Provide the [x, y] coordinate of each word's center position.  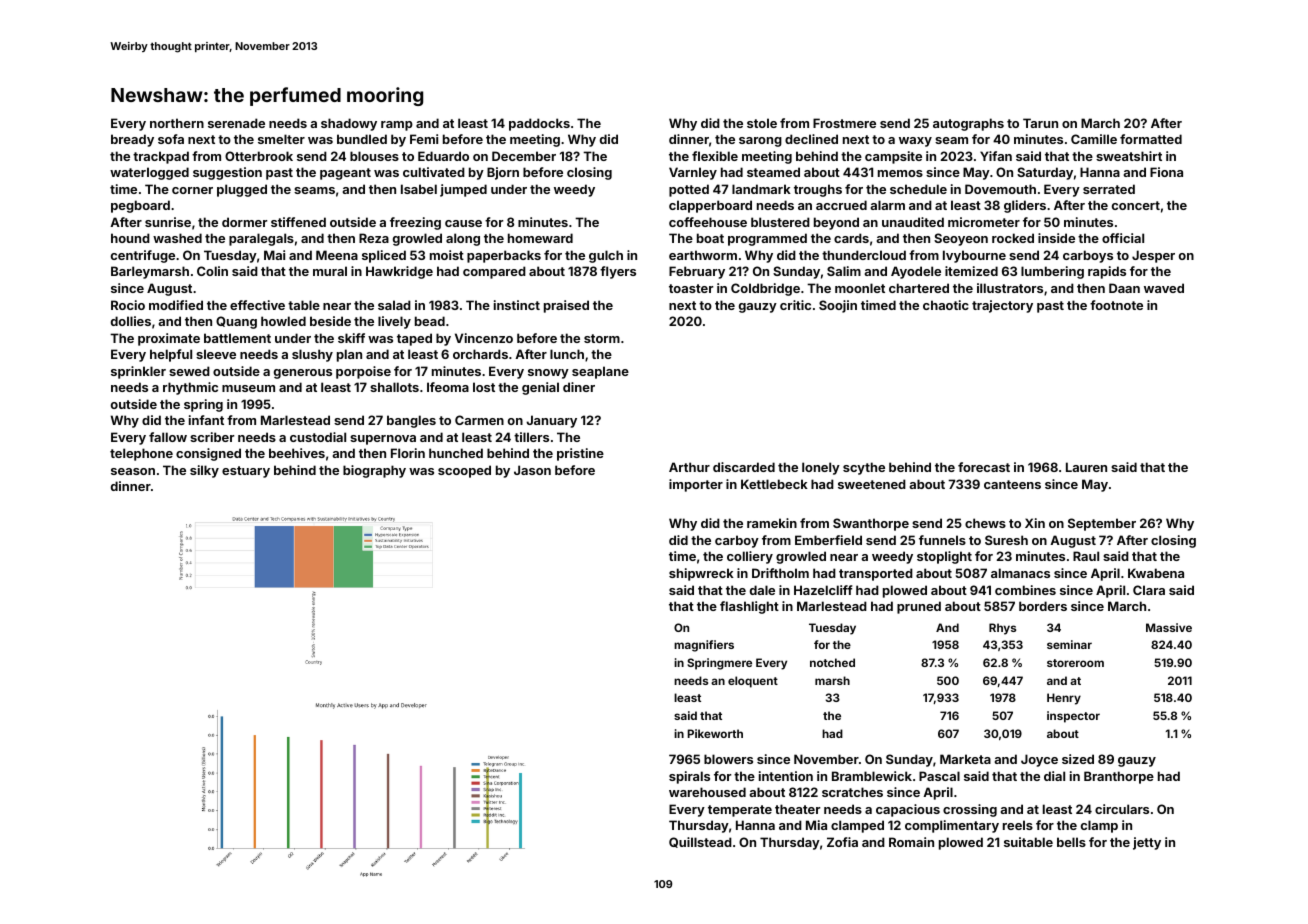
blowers [728, 759]
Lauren [1086, 467]
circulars [1122, 809]
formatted [1151, 139]
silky [204, 471]
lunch [567, 354]
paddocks [539, 124]
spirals [689, 777]
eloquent [753, 682]
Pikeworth [715, 733]
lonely [821, 468]
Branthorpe [1119, 777]
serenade [236, 123]
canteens [1012, 484]
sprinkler [138, 372]
